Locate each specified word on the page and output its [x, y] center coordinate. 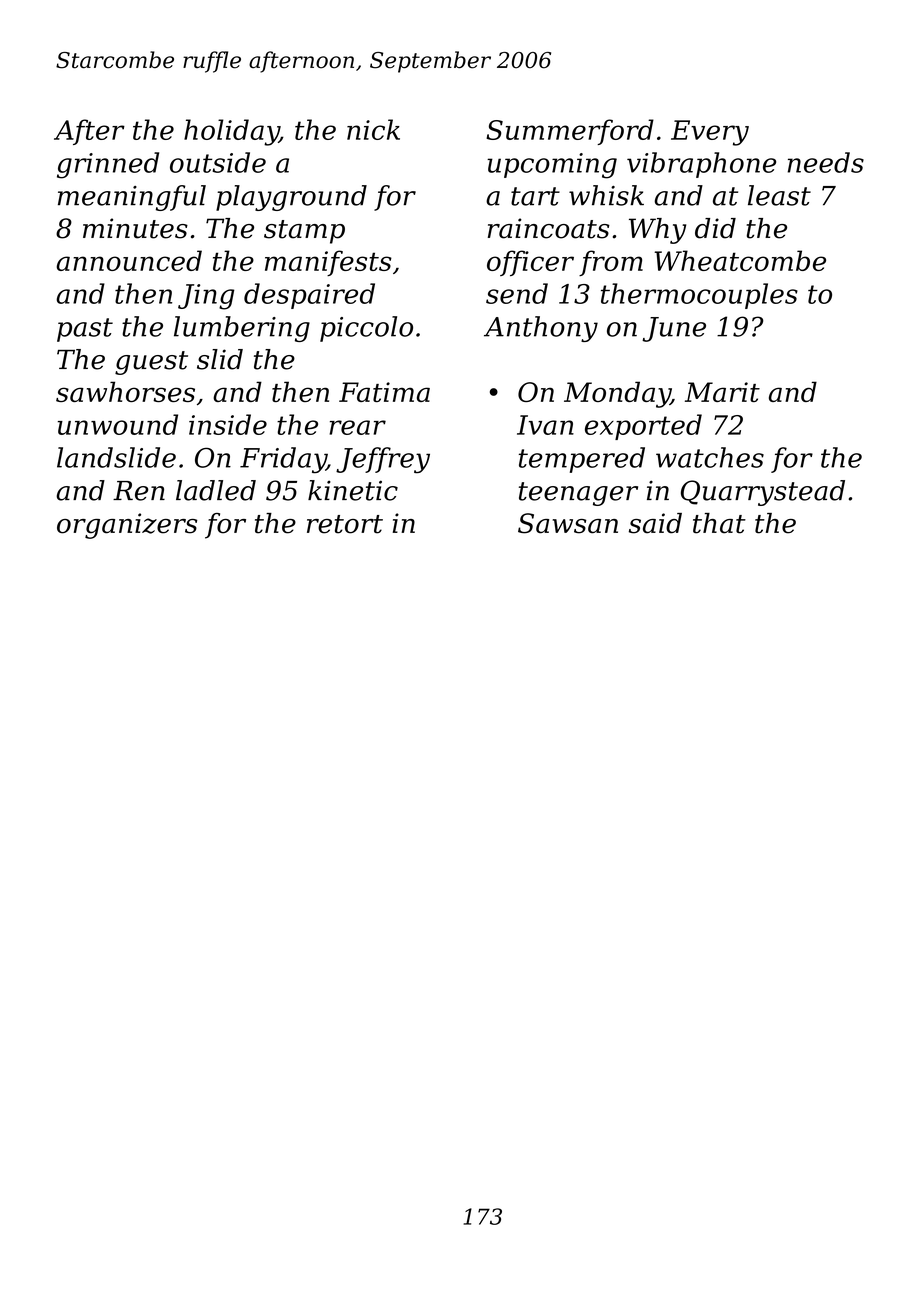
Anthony [541, 329]
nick [373, 129]
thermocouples [699, 296]
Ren [139, 491]
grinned [108, 165]
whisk [606, 195]
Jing [206, 297]
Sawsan [568, 523]
